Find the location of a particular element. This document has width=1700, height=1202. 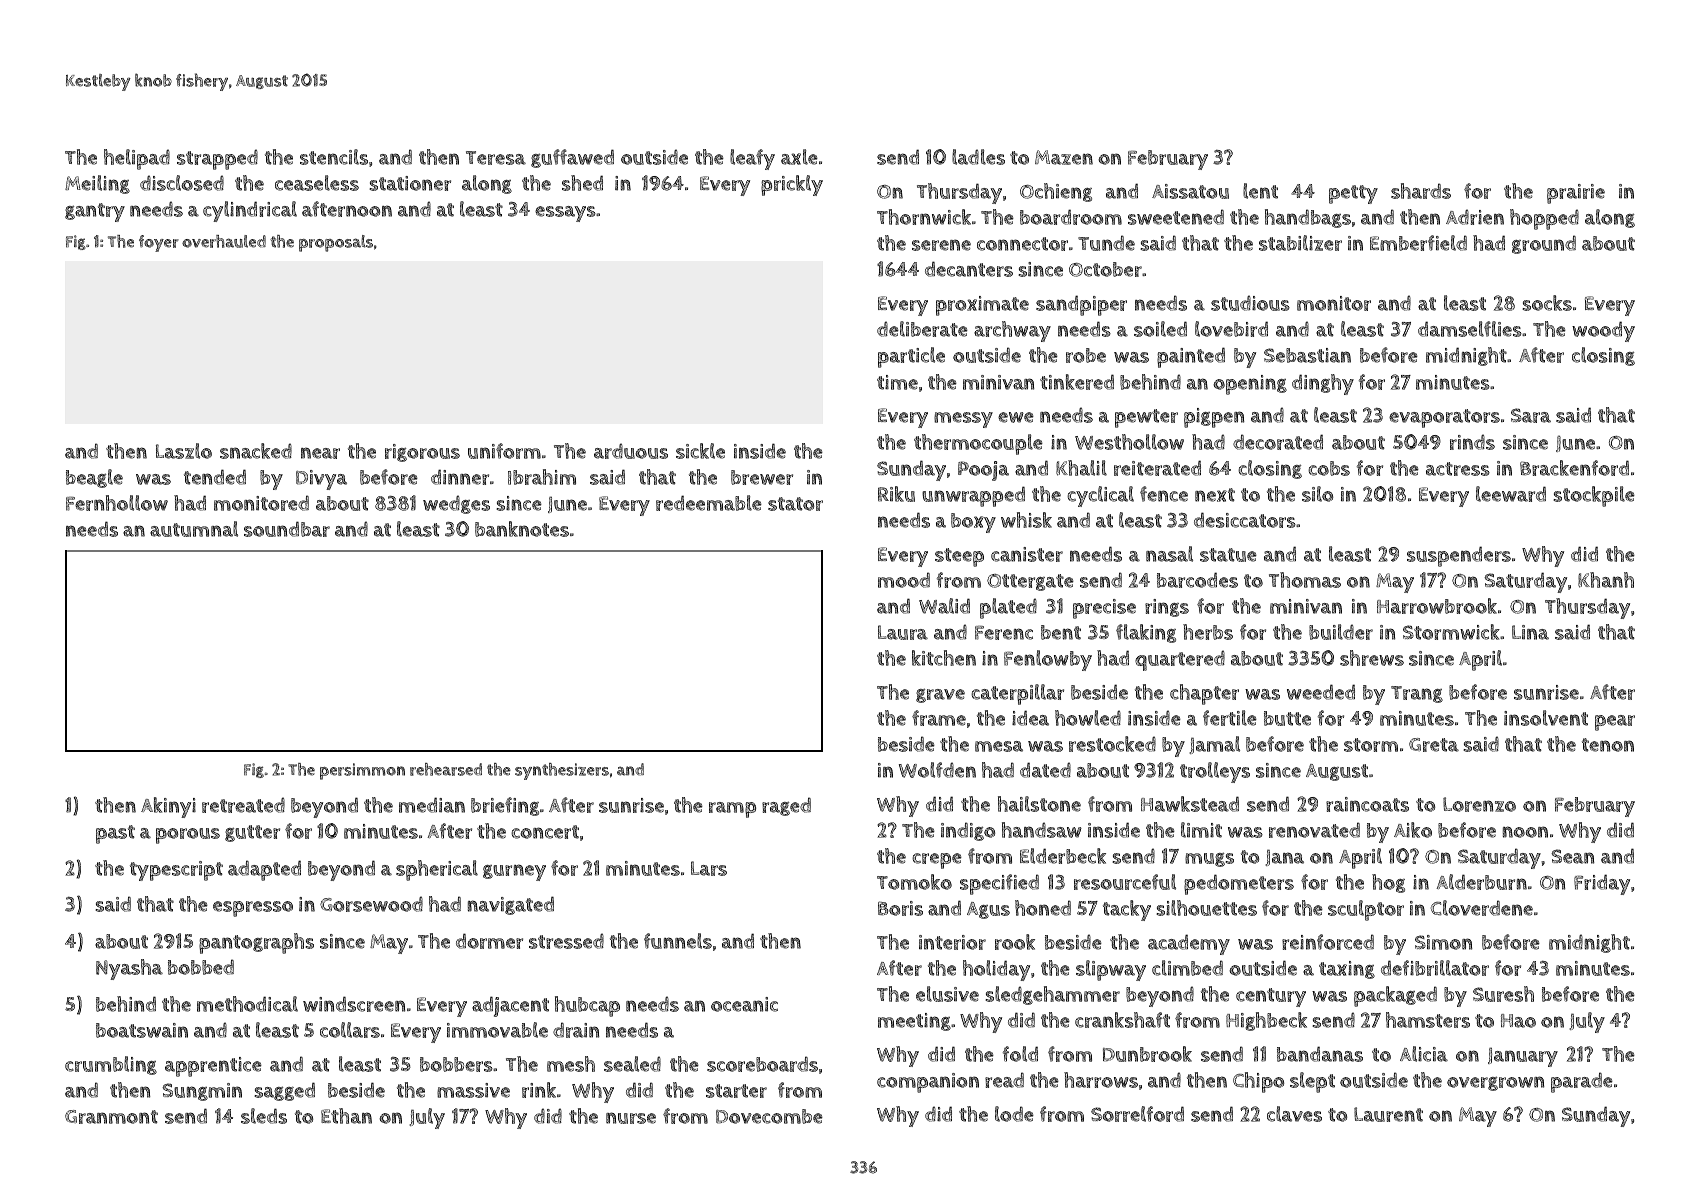

guffawed is located at coordinates (572, 158).
